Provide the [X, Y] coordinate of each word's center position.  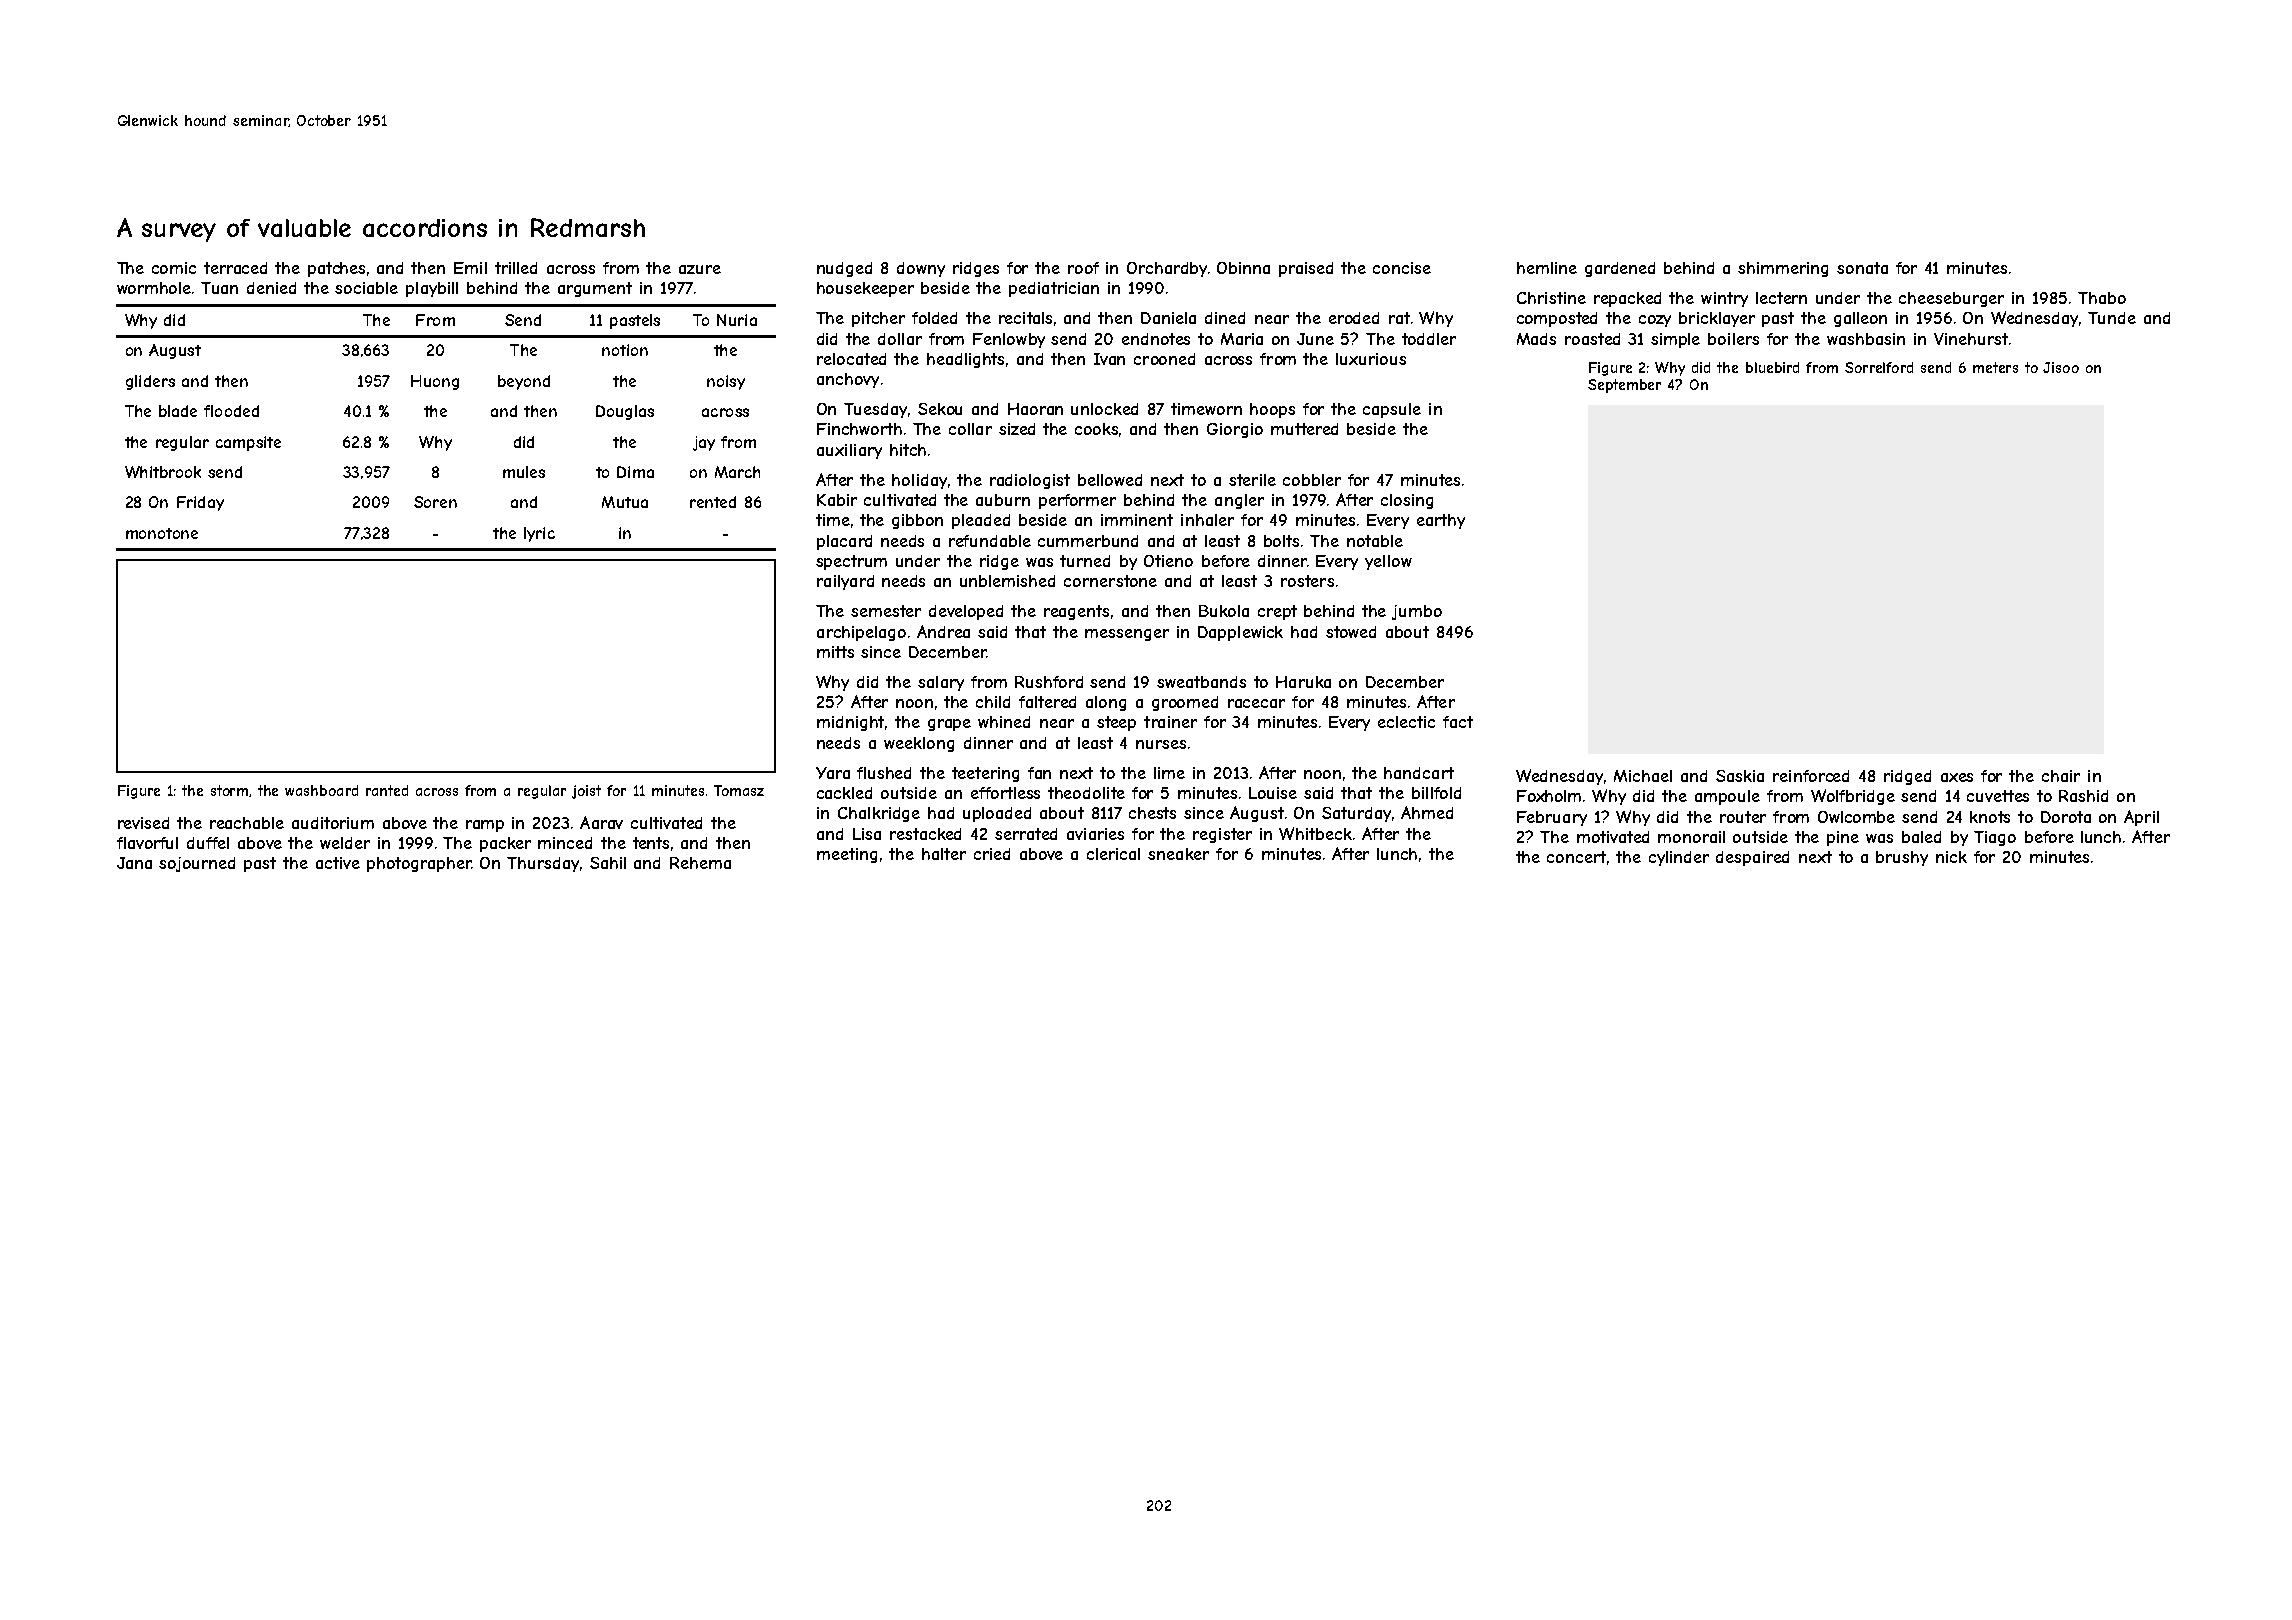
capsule [1392, 410]
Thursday [543, 864]
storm [229, 790]
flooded [231, 411]
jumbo [1417, 612]
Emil [470, 268]
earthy [1441, 521]
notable [1375, 541]
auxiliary [849, 451]
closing [1407, 501]
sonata [1862, 268]
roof [1083, 268]
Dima [635, 472]
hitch [908, 450]
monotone [162, 533]
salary [941, 683]
